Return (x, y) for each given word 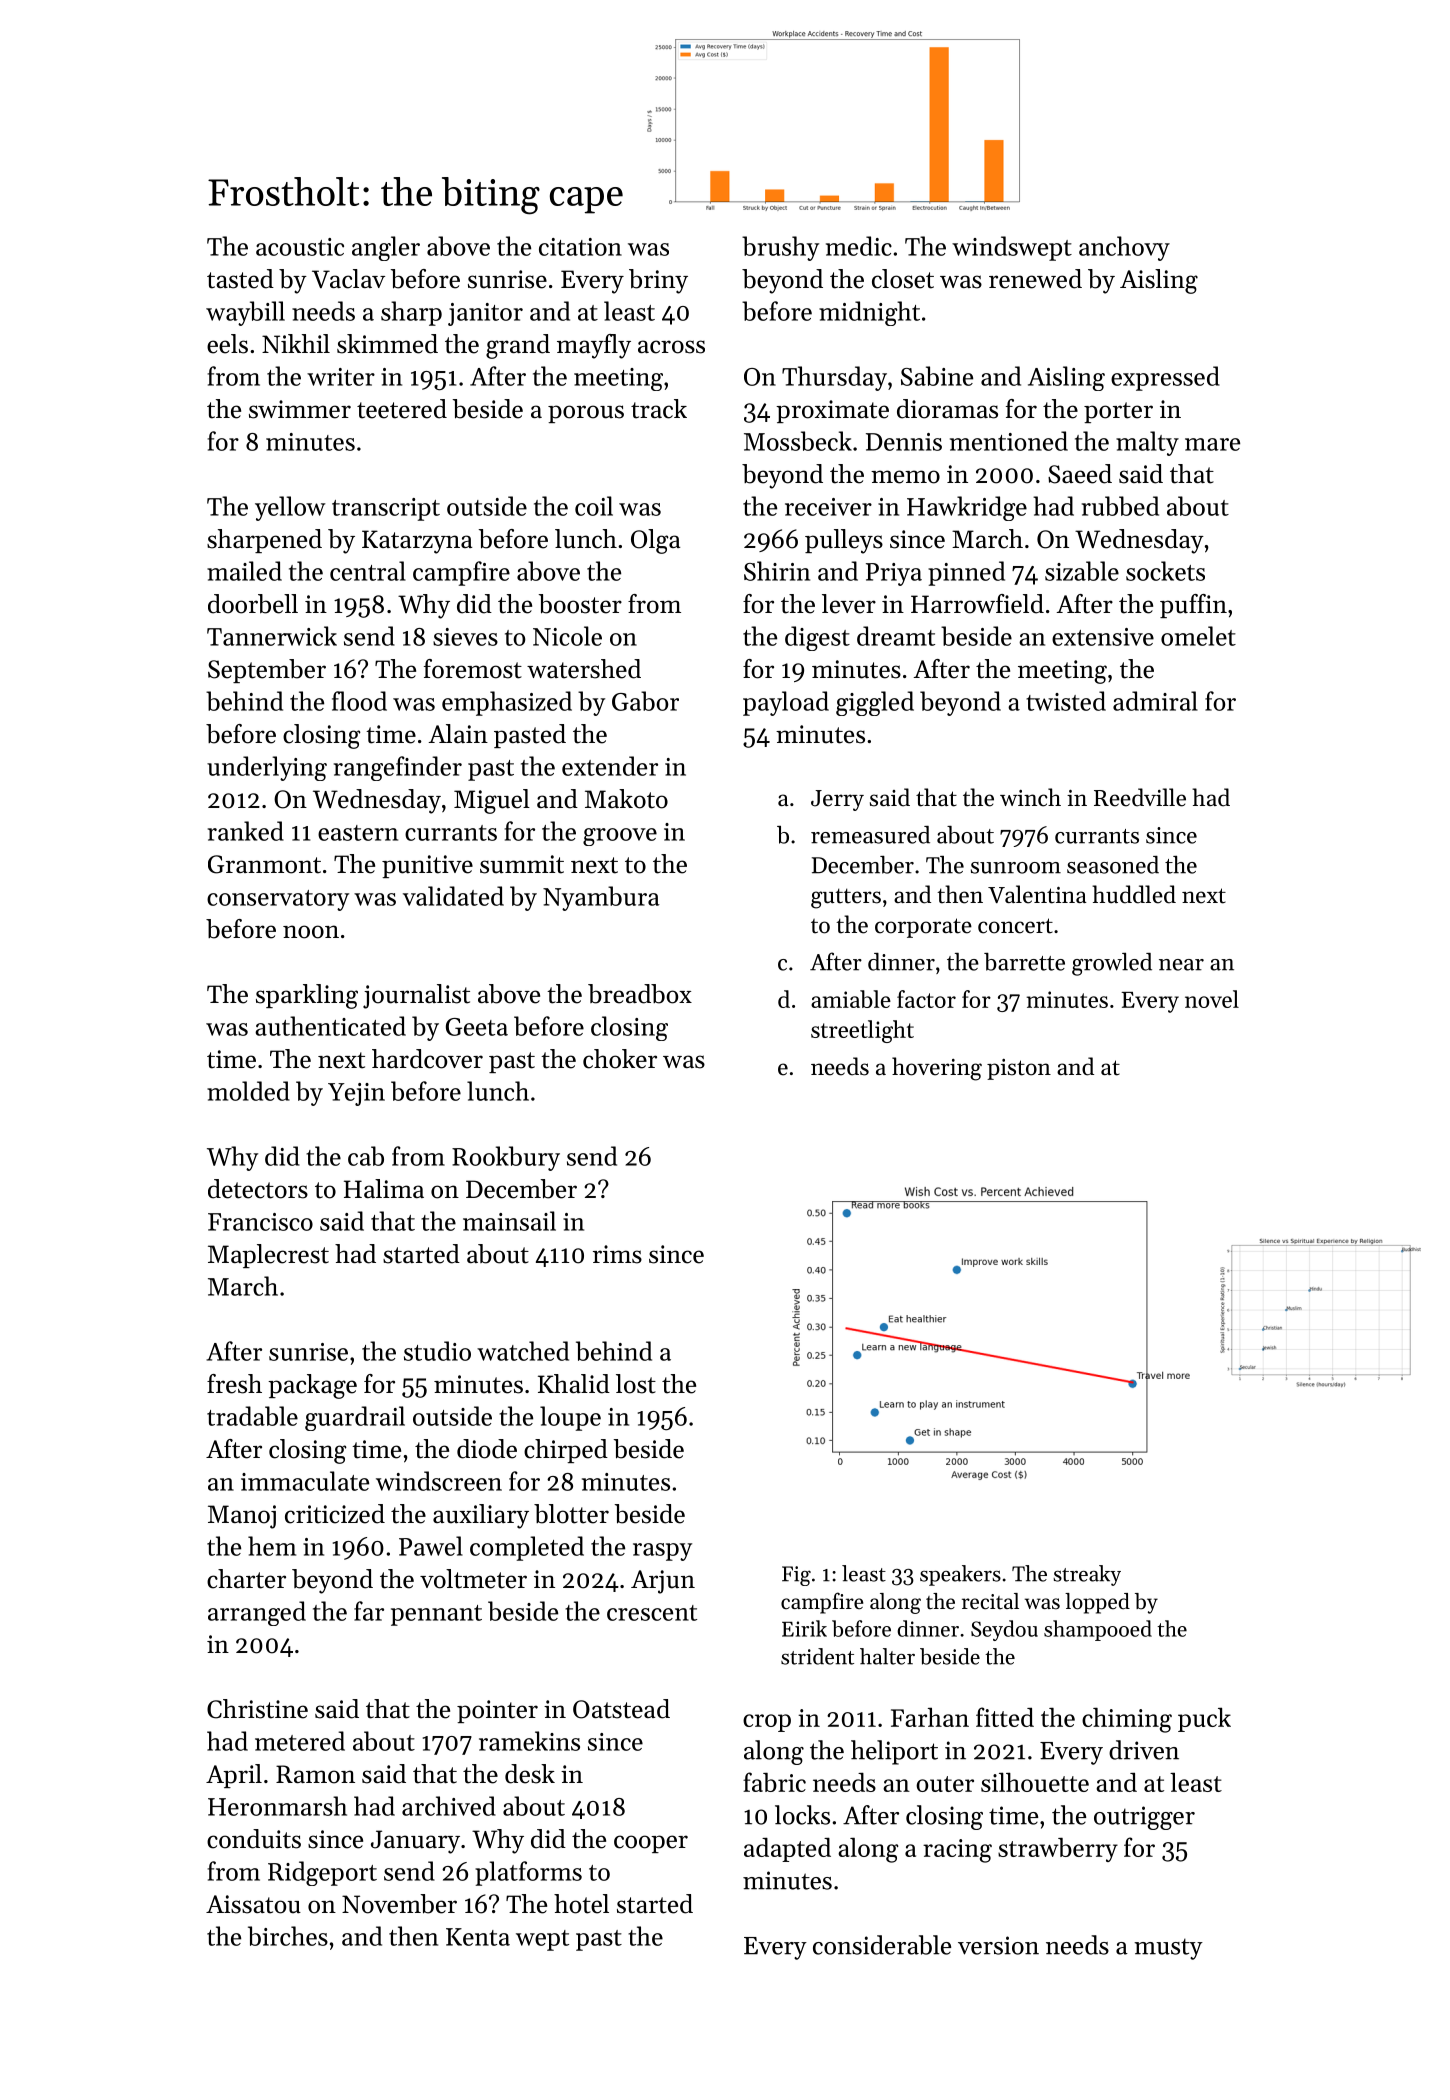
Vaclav (348, 279)
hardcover (427, 1059)
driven (1144, 1750)
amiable (851, 999)
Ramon (315, 1774)
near (1181, 965)
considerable (882, 1945)
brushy (780, 248)
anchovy (1124, 248)
